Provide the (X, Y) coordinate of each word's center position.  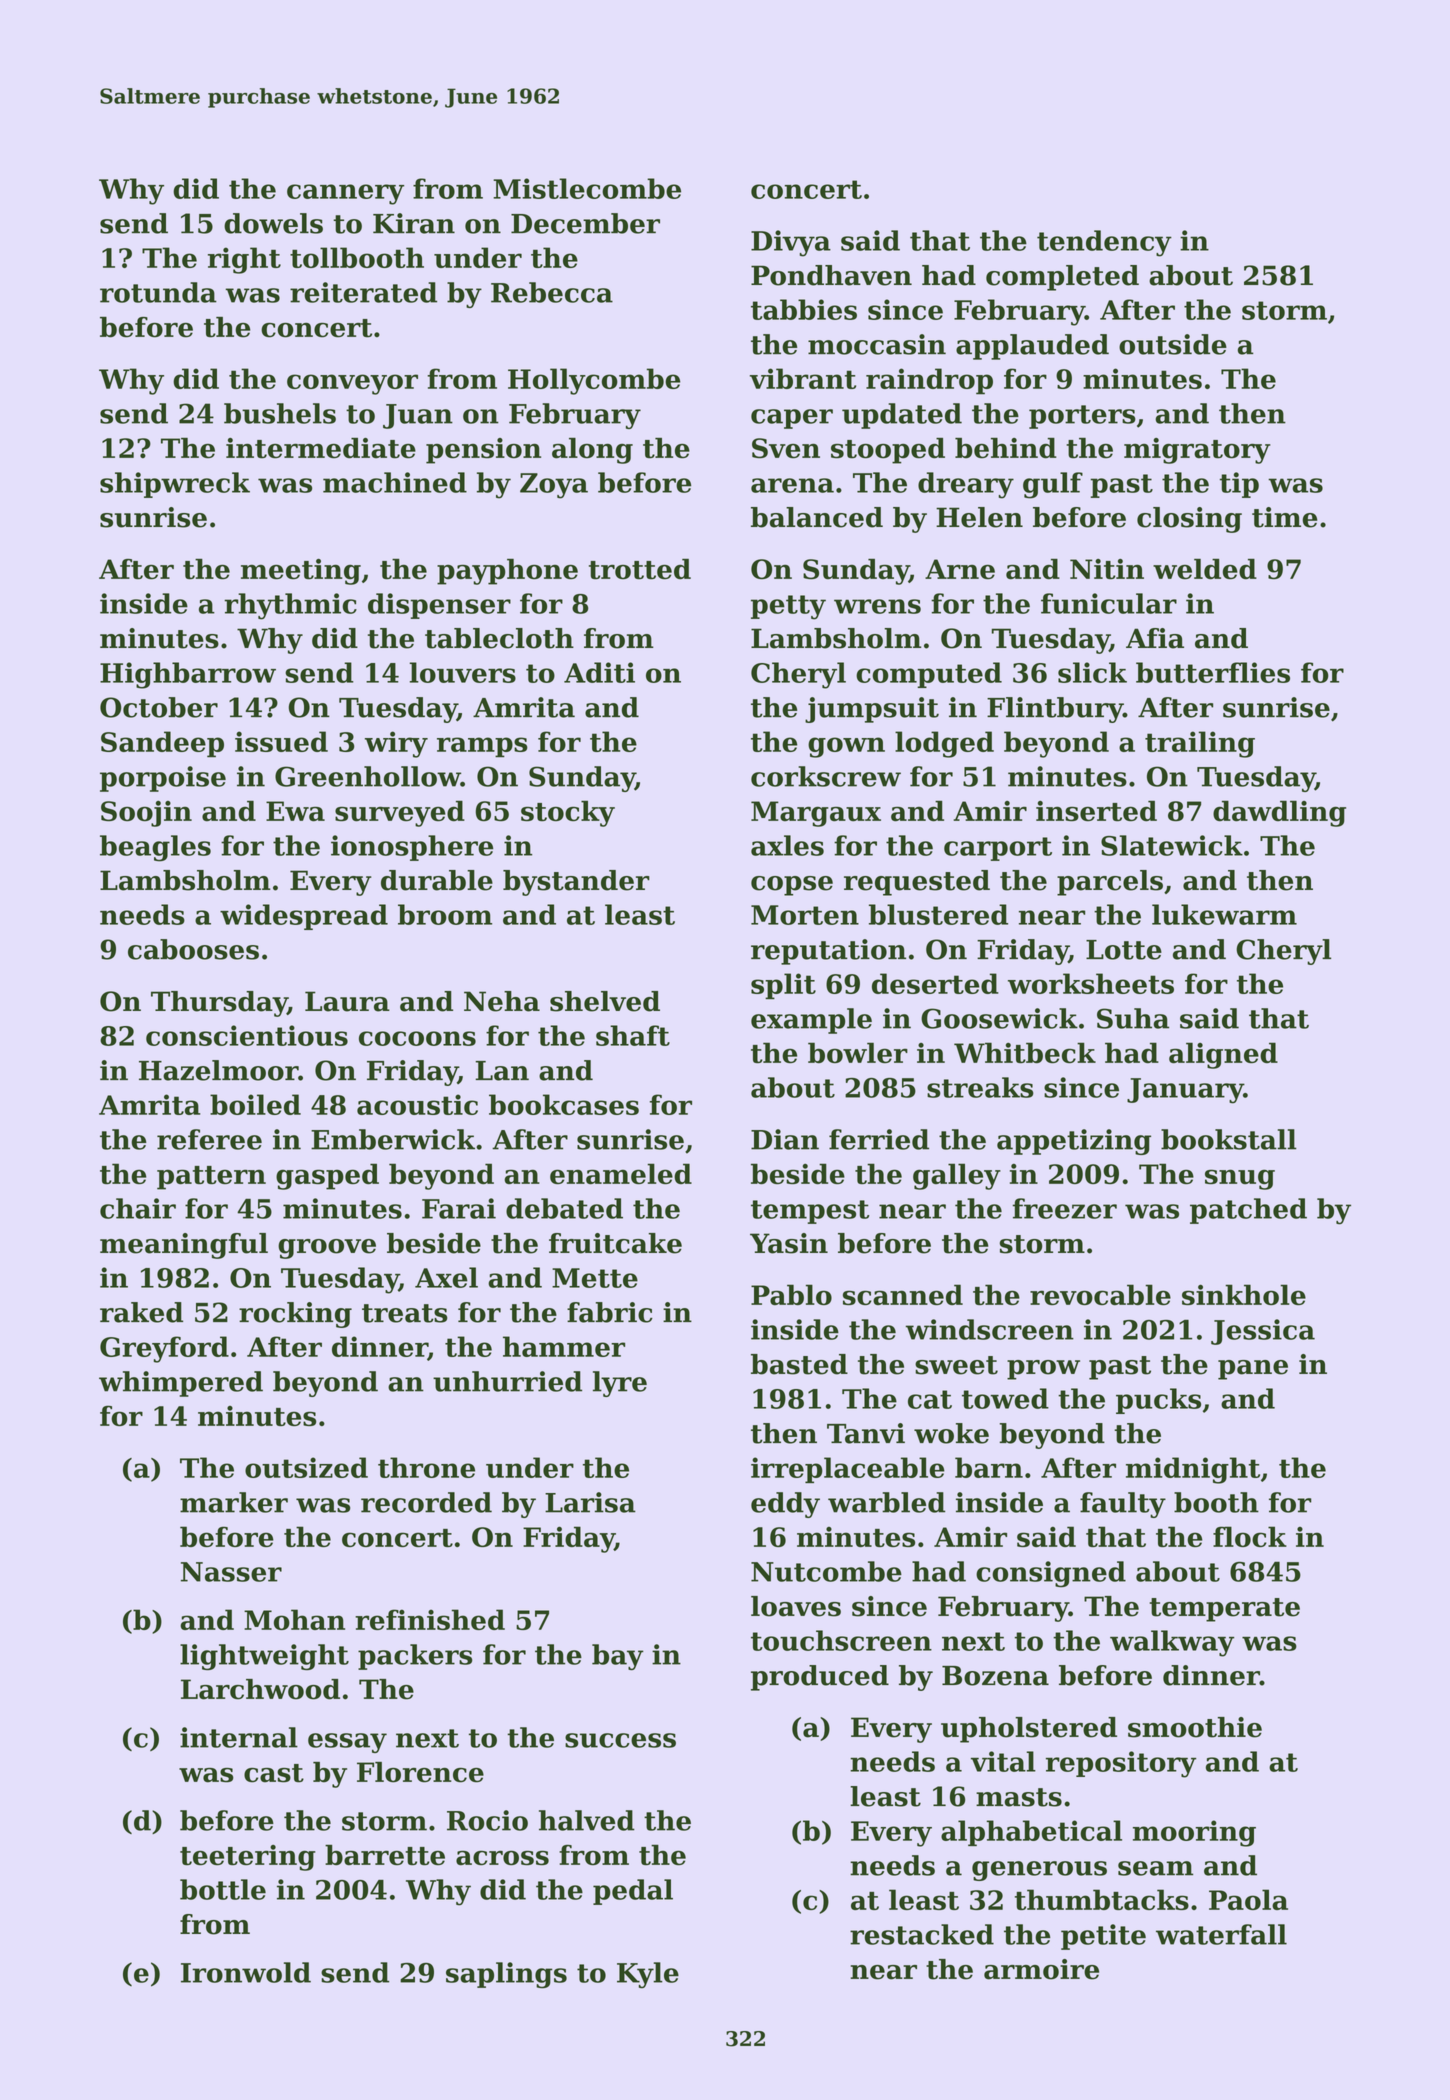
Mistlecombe (587, 188)
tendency (1104, 243)
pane (1253, 1370)
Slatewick (1172, 845)
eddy (785, 1505)
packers (415, 1657)
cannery (345, 194)
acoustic (417, 1104)
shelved (605, 1001)
